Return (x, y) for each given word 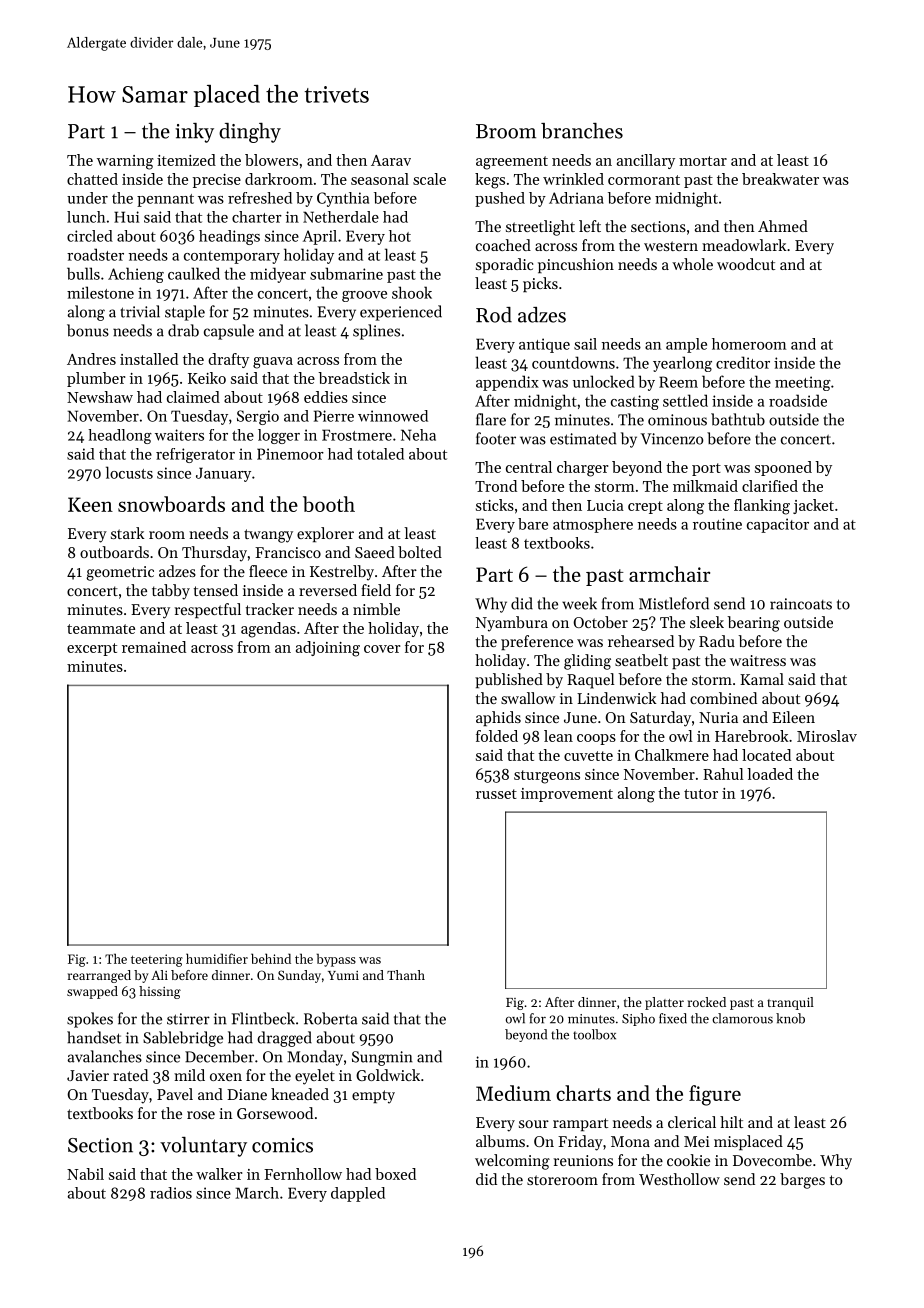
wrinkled (573, 179)
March (257, 1193)
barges (802, 1181)
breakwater (780, 179)
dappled (358, 1194)
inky (194, 133)
